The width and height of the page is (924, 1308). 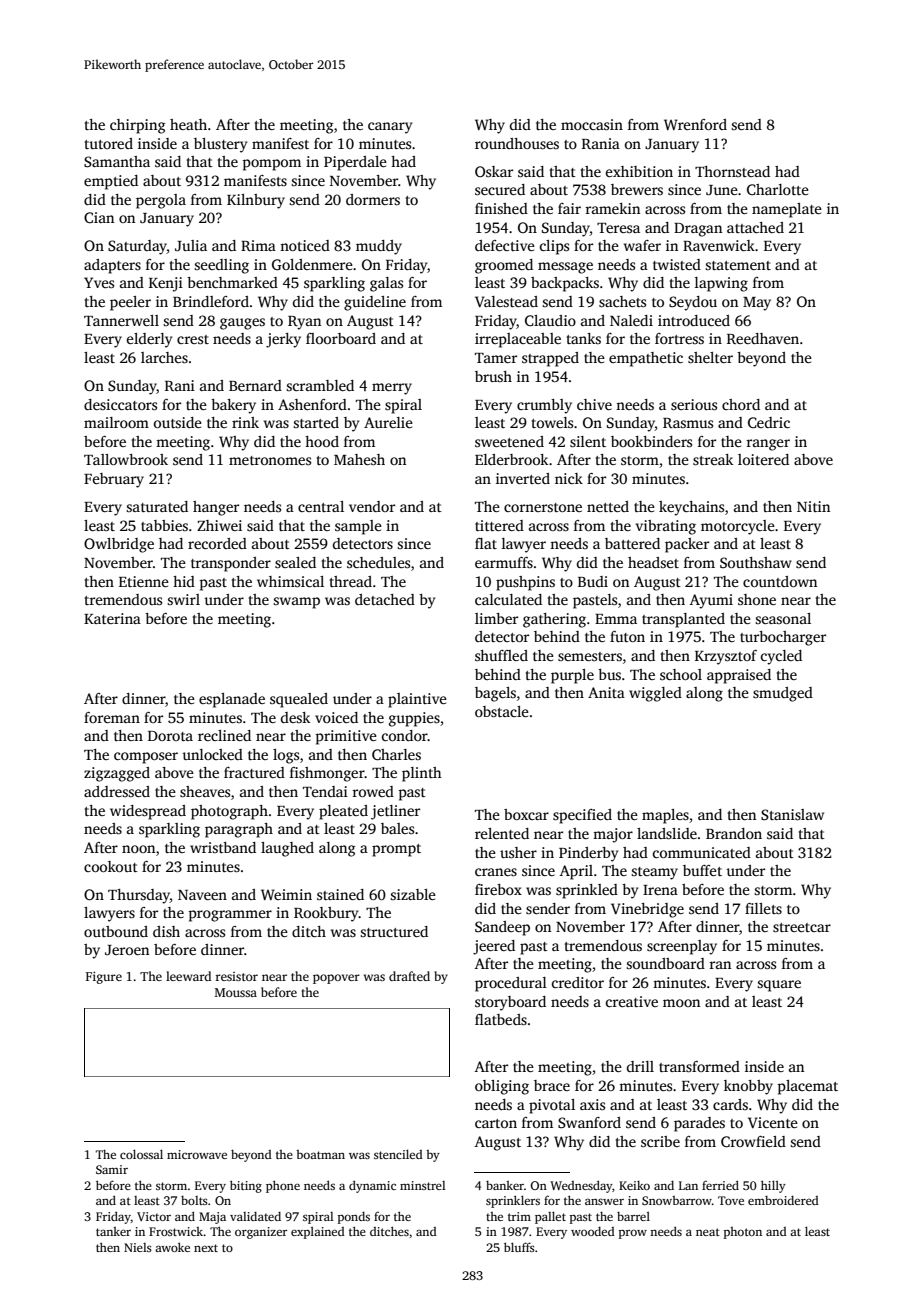 I want to click on Katerina, so click(x=112, y=618).
